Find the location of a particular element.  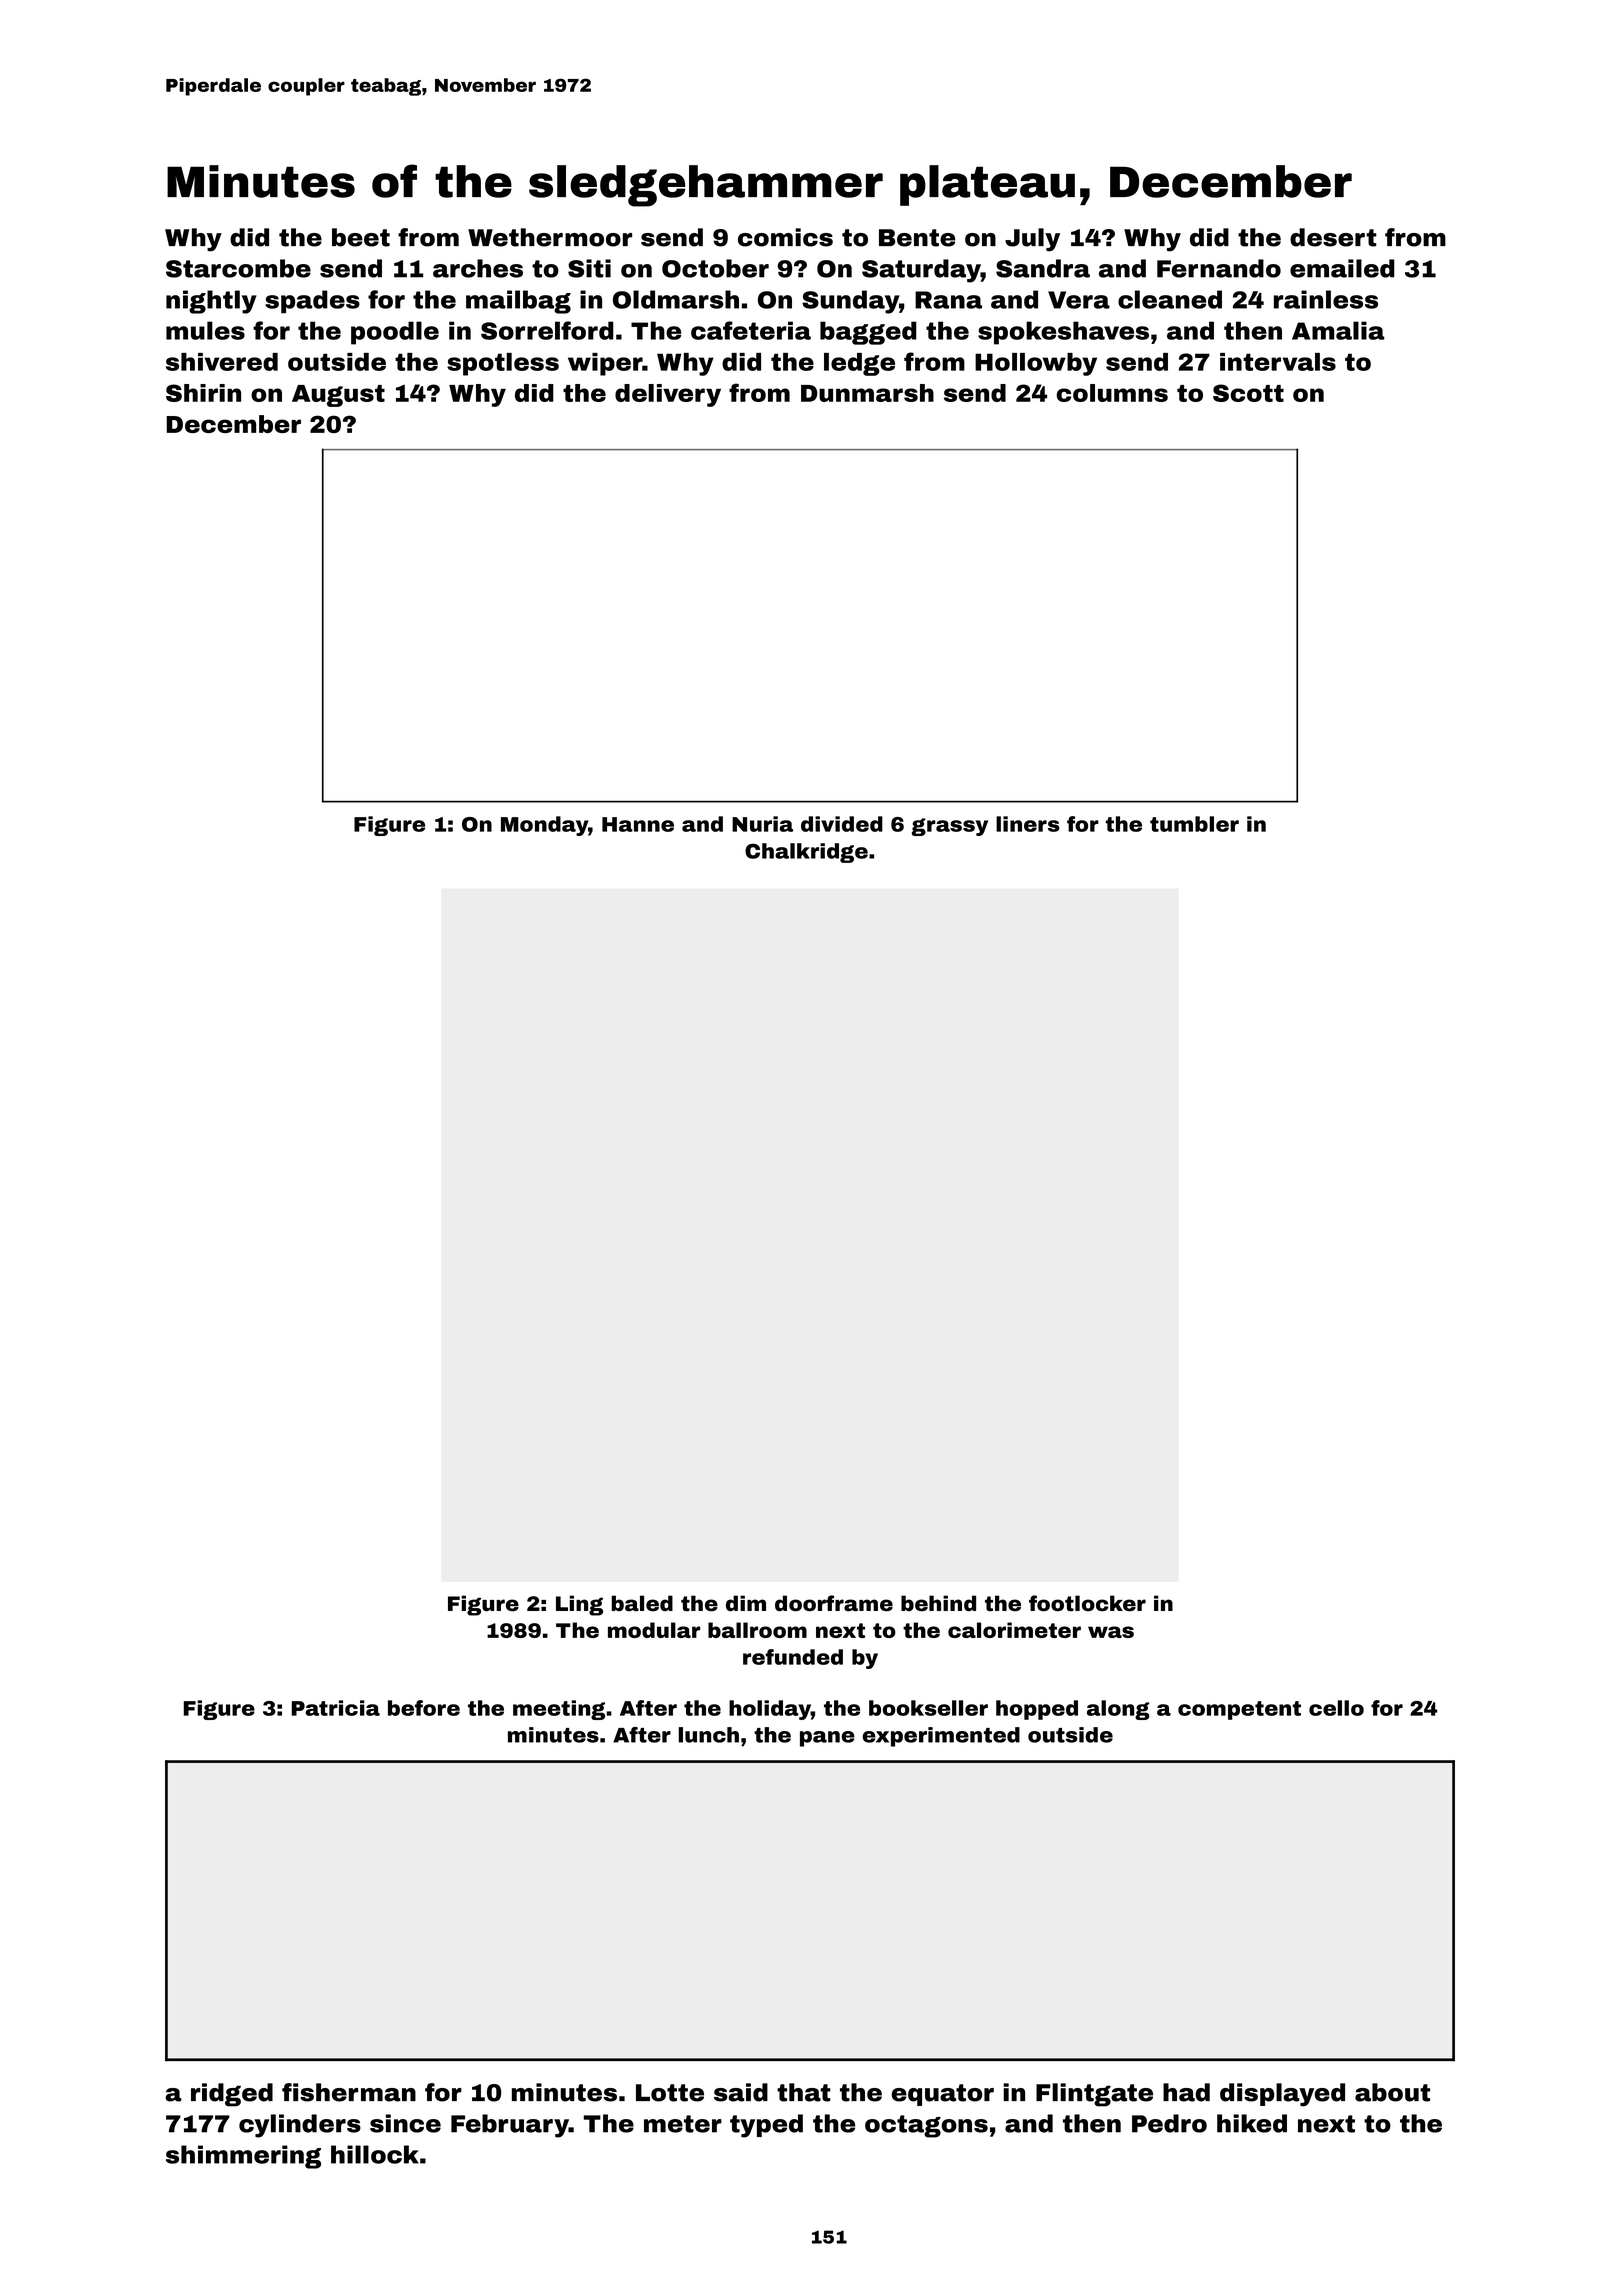

liners is located at coordinates (1028, 824).
